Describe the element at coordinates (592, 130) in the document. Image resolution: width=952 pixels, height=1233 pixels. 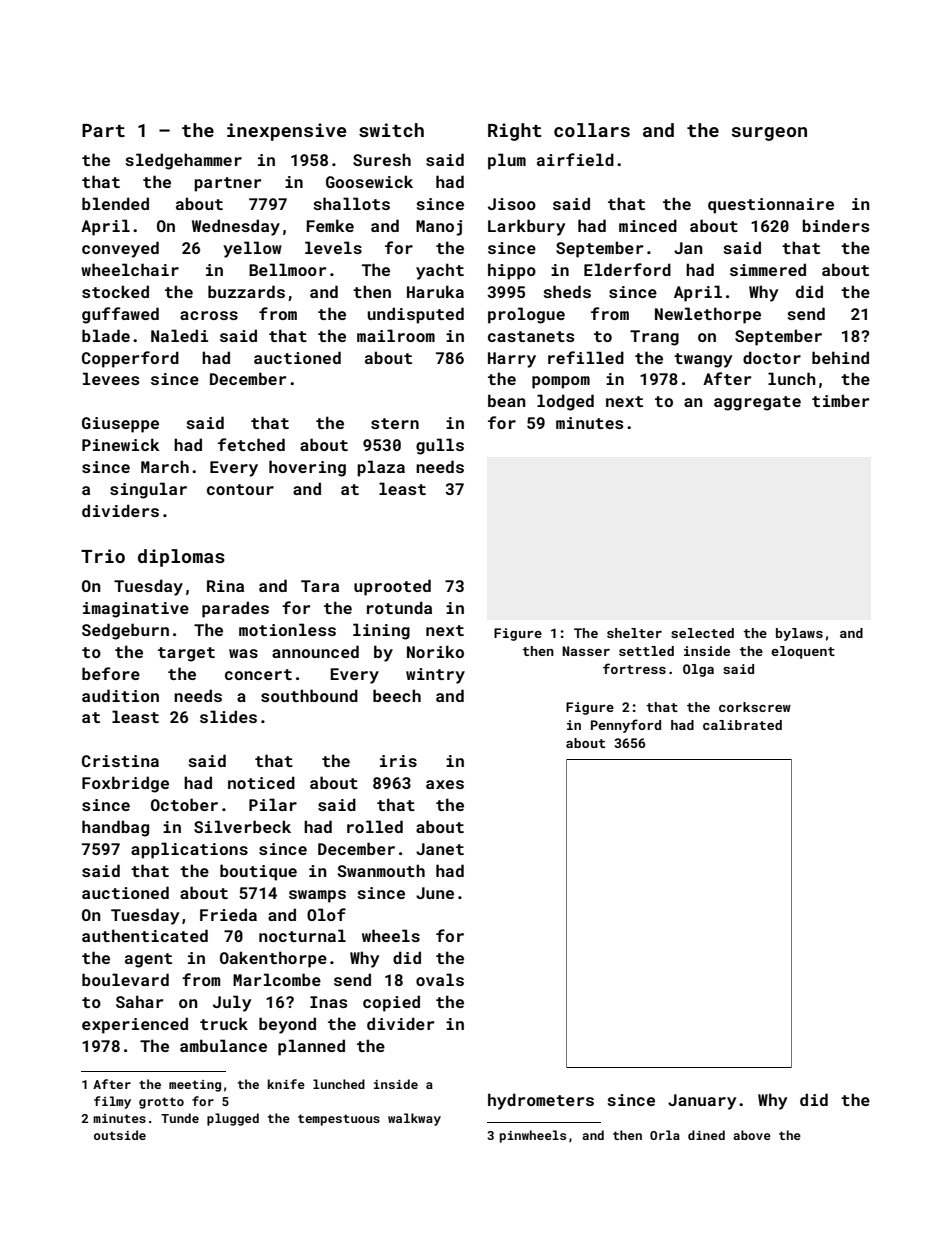
I see `collars` at that location.
